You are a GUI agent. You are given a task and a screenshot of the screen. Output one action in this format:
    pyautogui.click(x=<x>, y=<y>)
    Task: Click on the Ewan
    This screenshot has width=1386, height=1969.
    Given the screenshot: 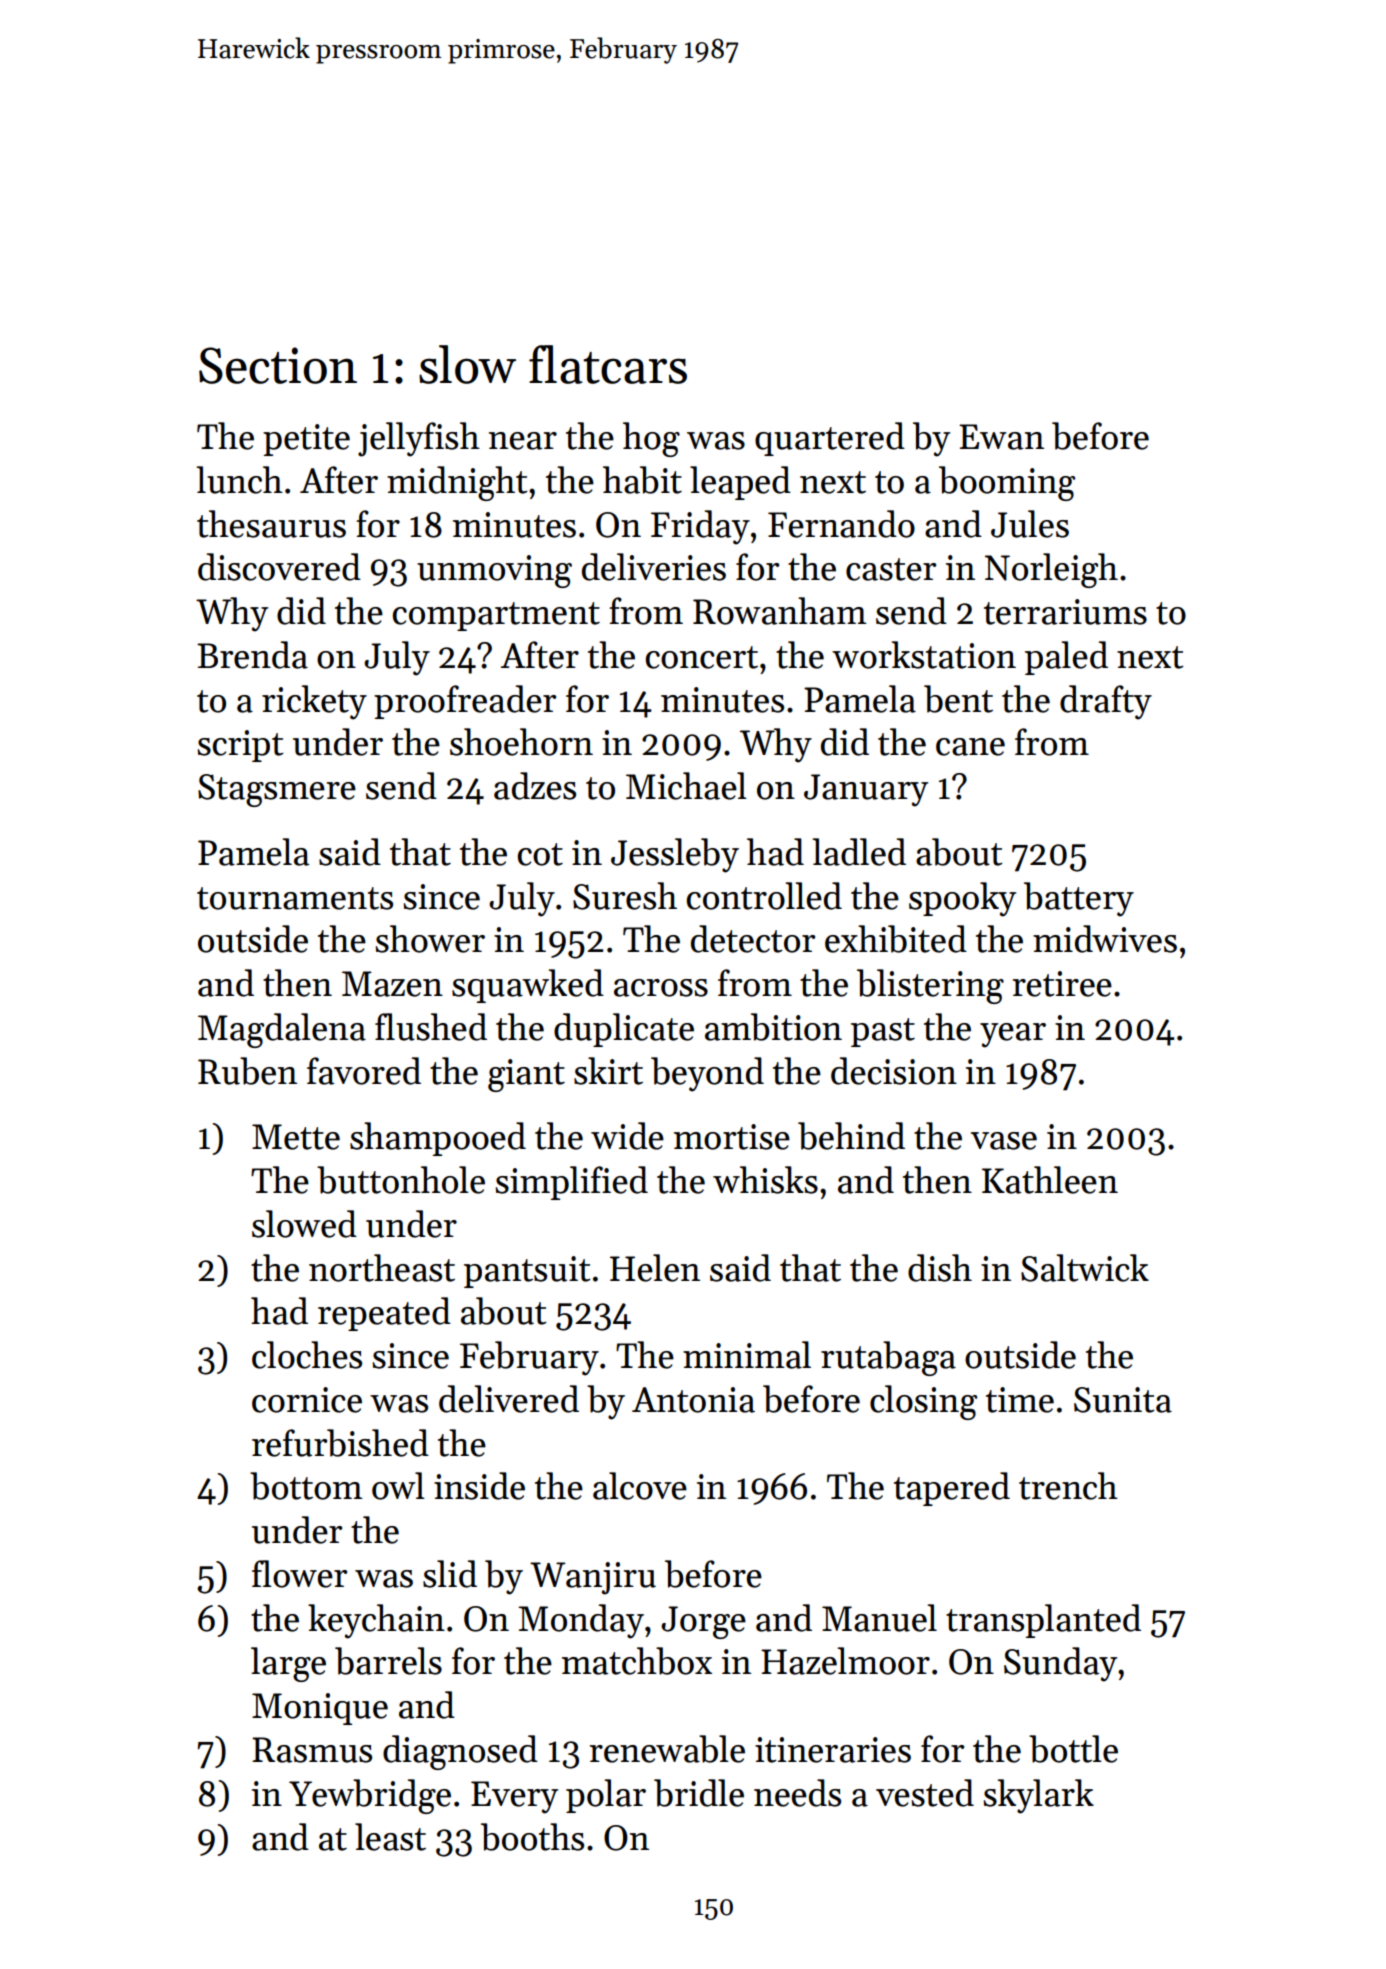 What is the action you would take?
    pyautogui.click(x=1001, y=437)
